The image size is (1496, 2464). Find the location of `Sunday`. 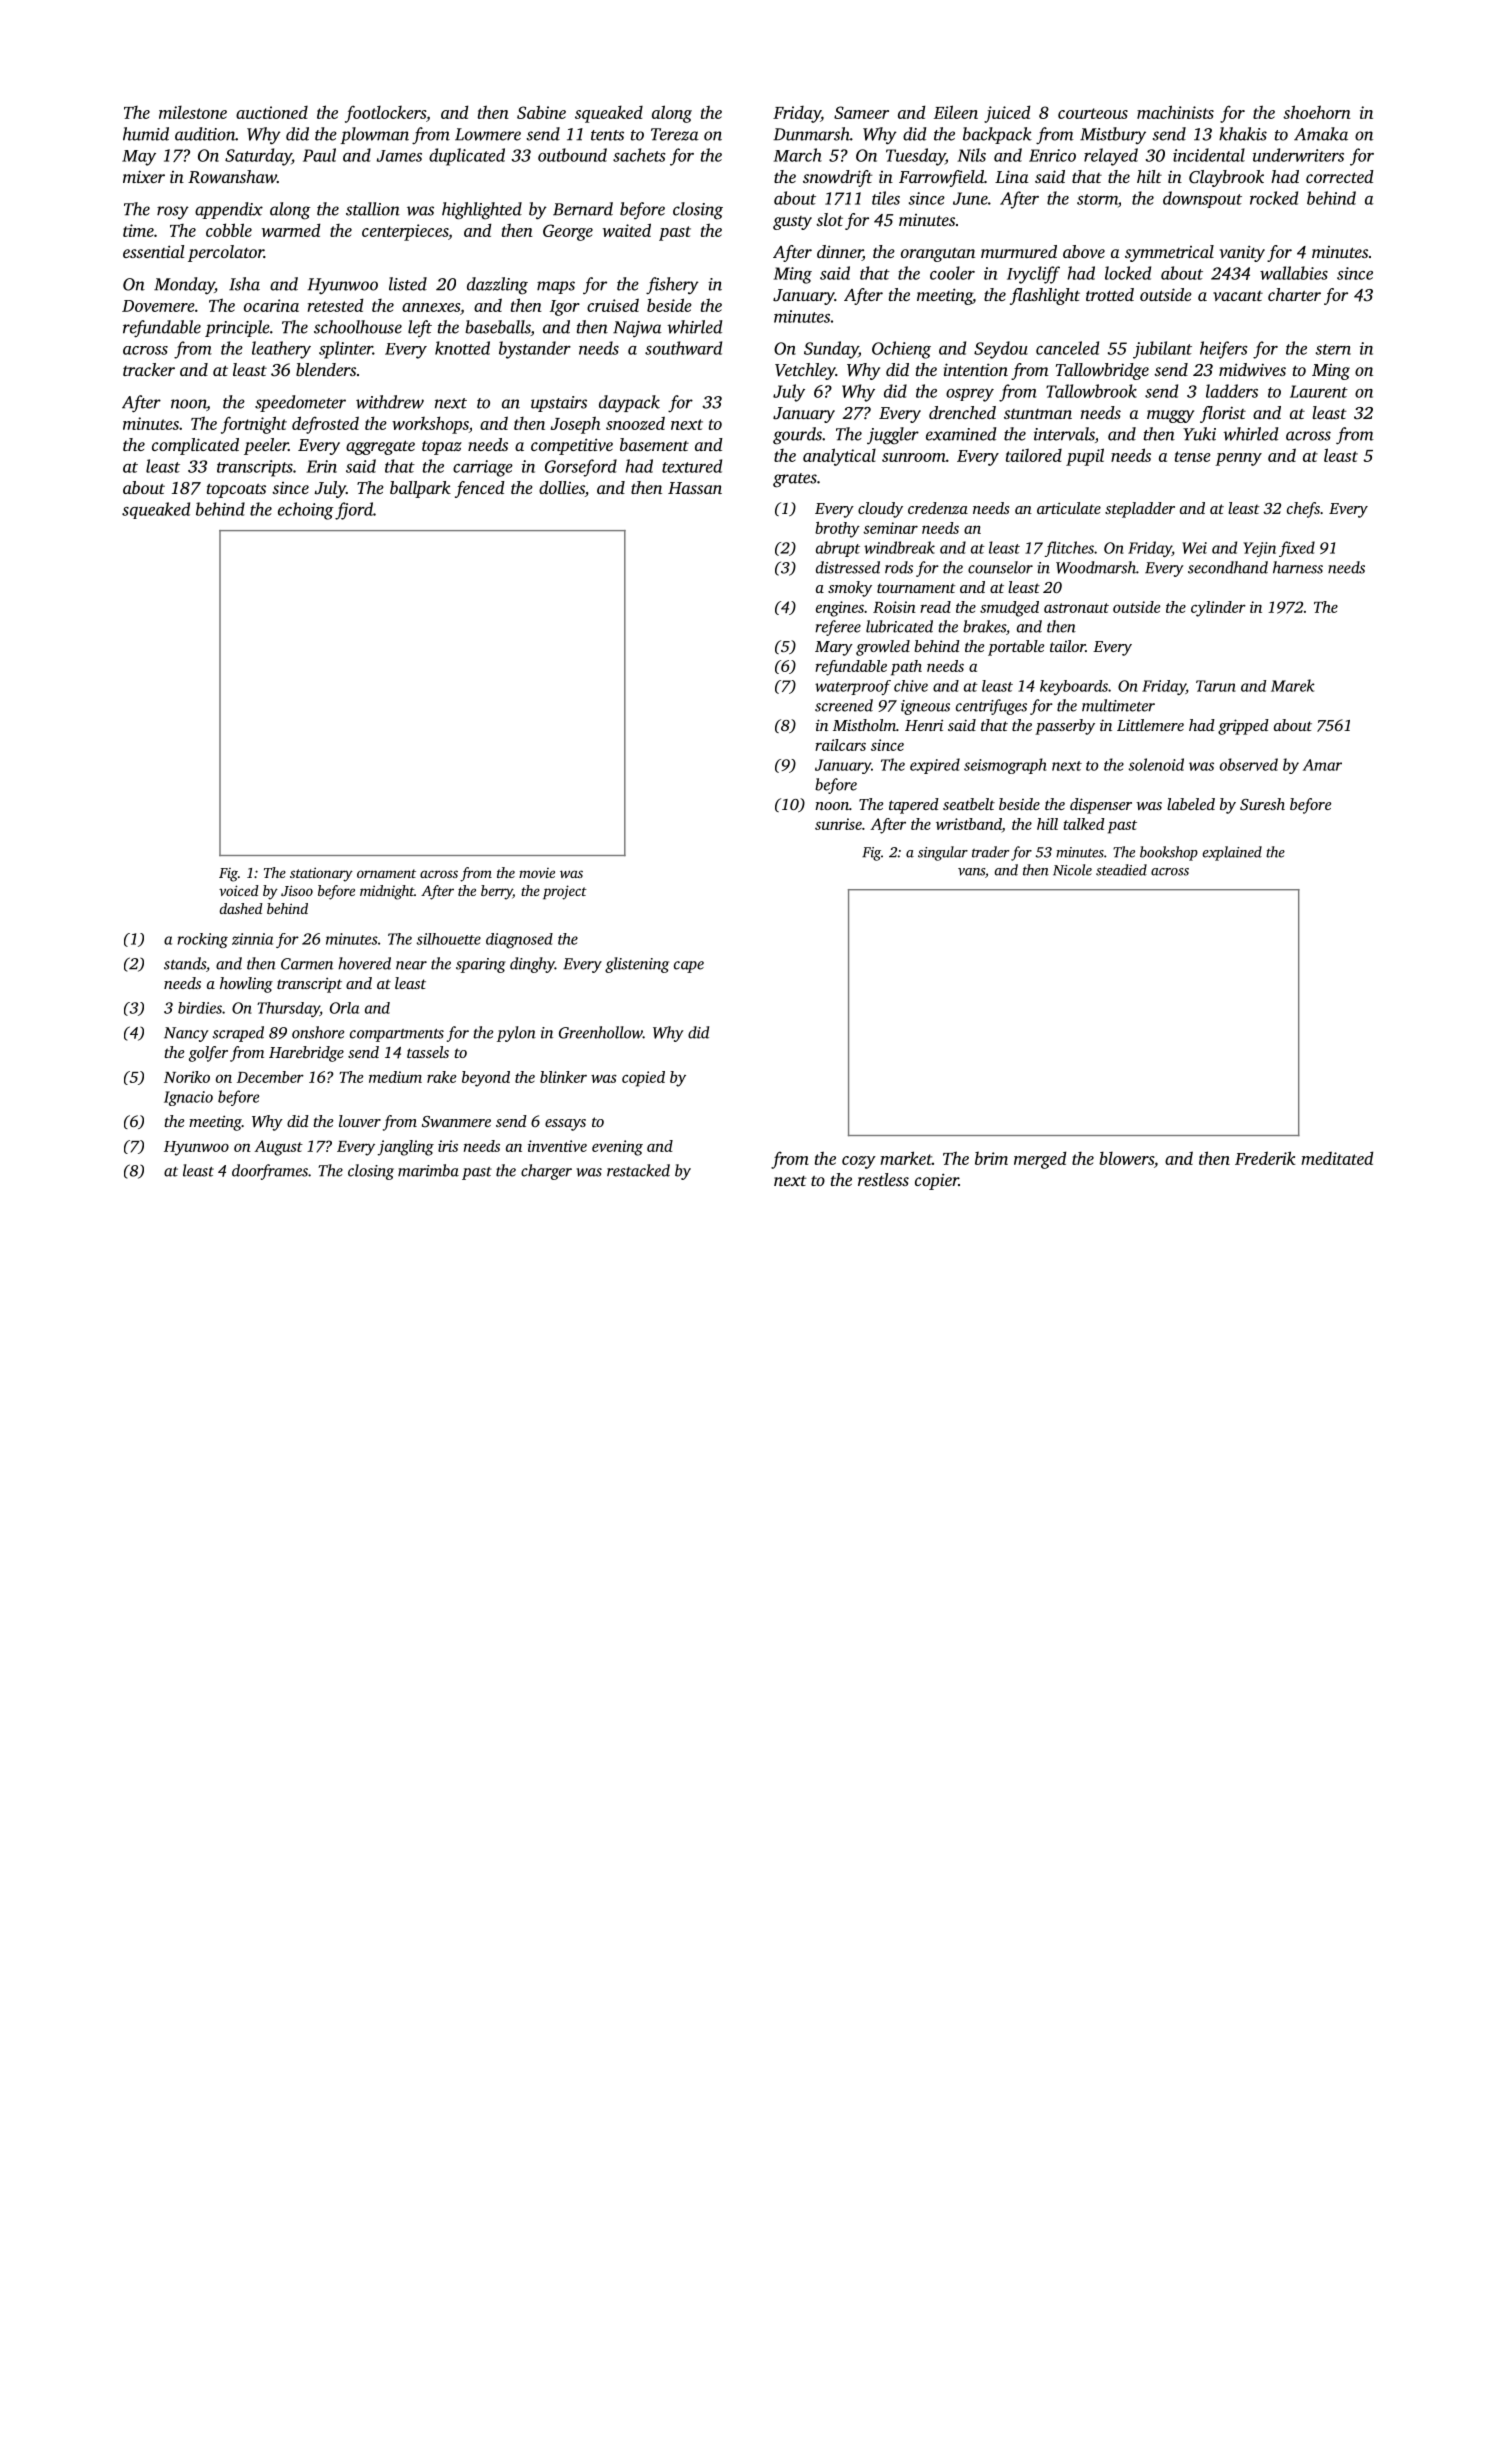

Sunday is located at coordinates (831, 350).
